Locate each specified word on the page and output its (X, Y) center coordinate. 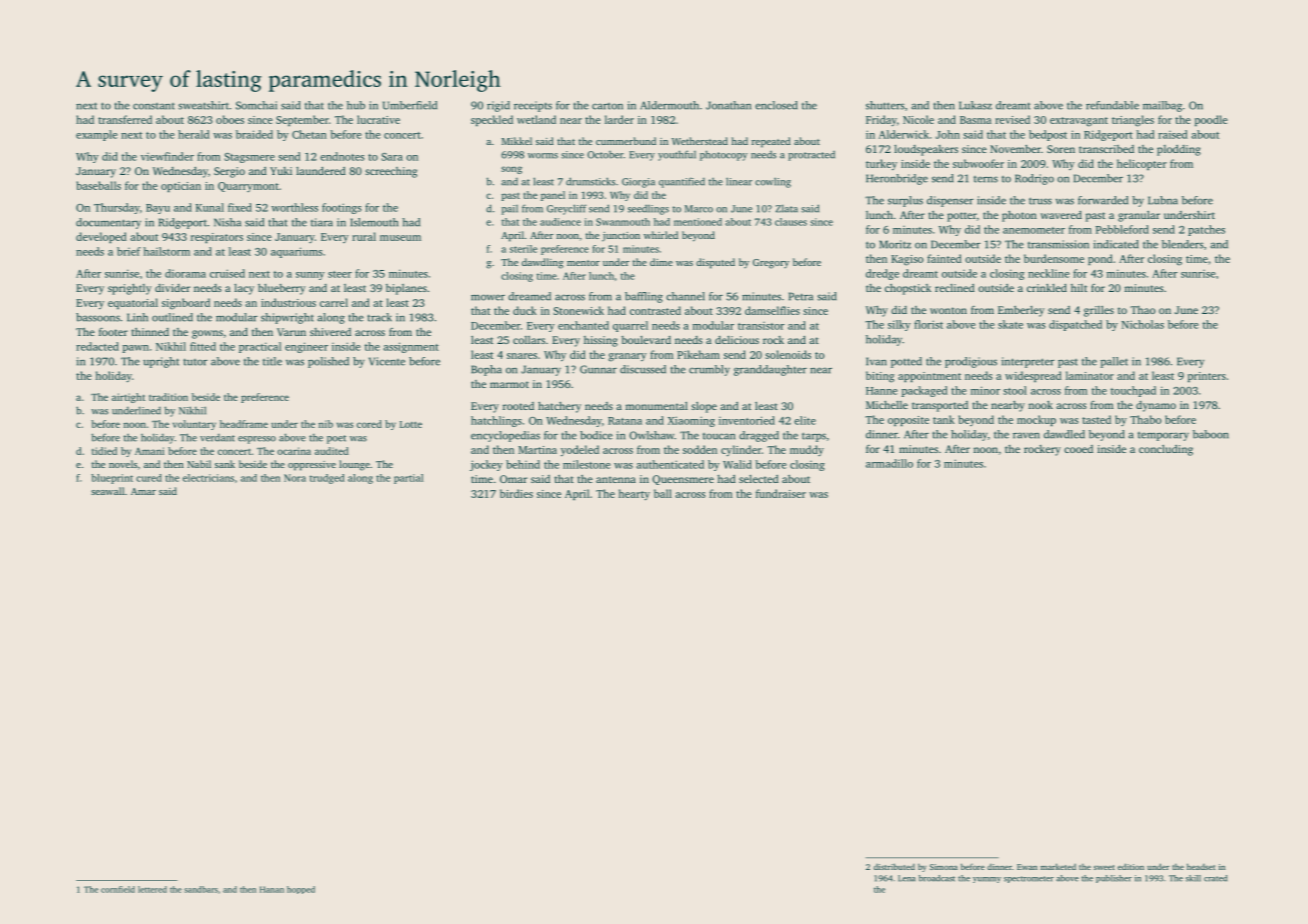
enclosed (776, 105)
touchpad (1133, 391)
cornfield (118, 889)
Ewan (1027, 867)
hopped (301, 890)
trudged (327, 479)
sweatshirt (203, 105)
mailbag (1162, 106)
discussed (643, 369)
